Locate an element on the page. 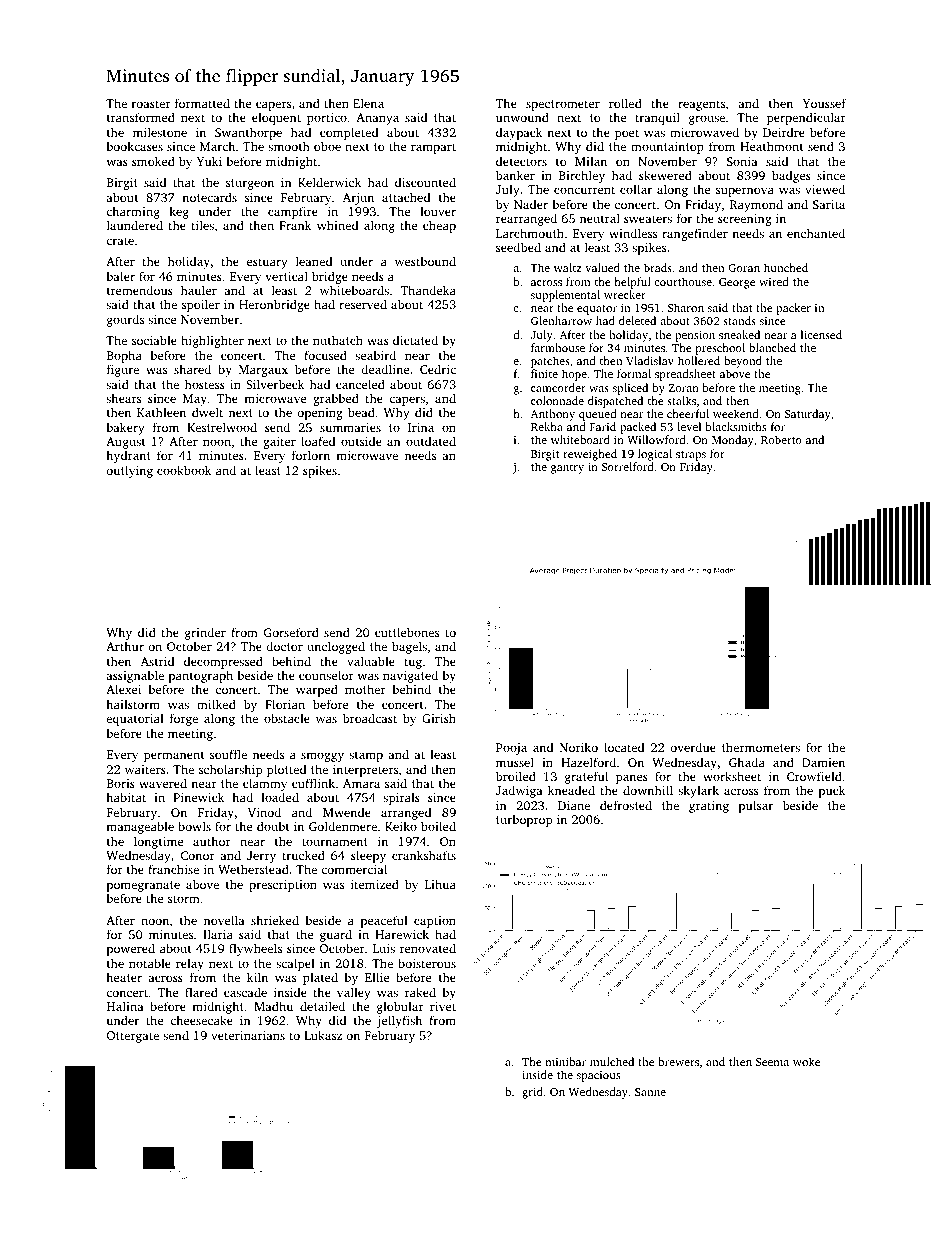 The width and height of the page is (952, 1233). puck is located at coordinates (832, 791).
